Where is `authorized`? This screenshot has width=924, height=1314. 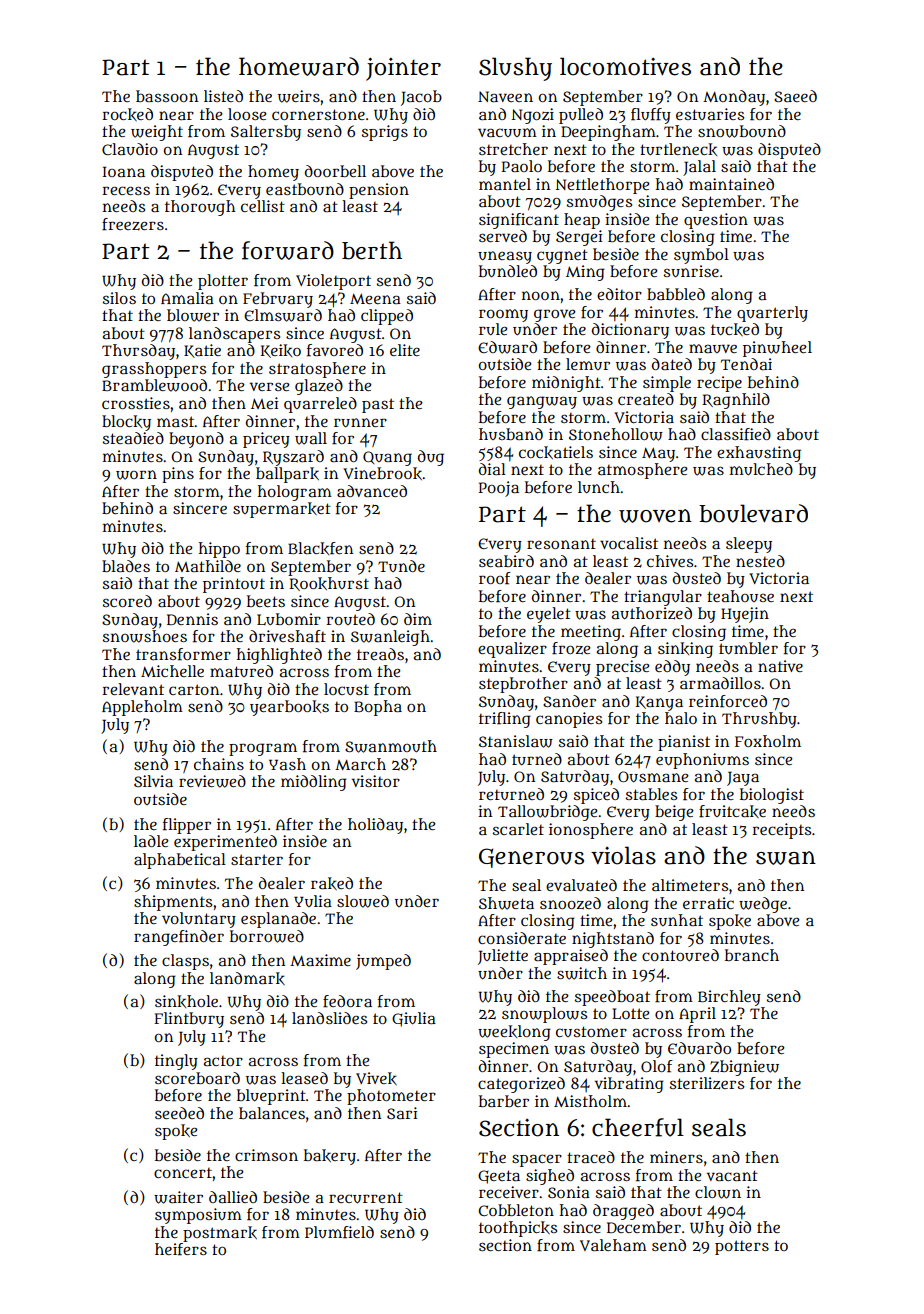 authorized is located at coordinates (652, 613).
